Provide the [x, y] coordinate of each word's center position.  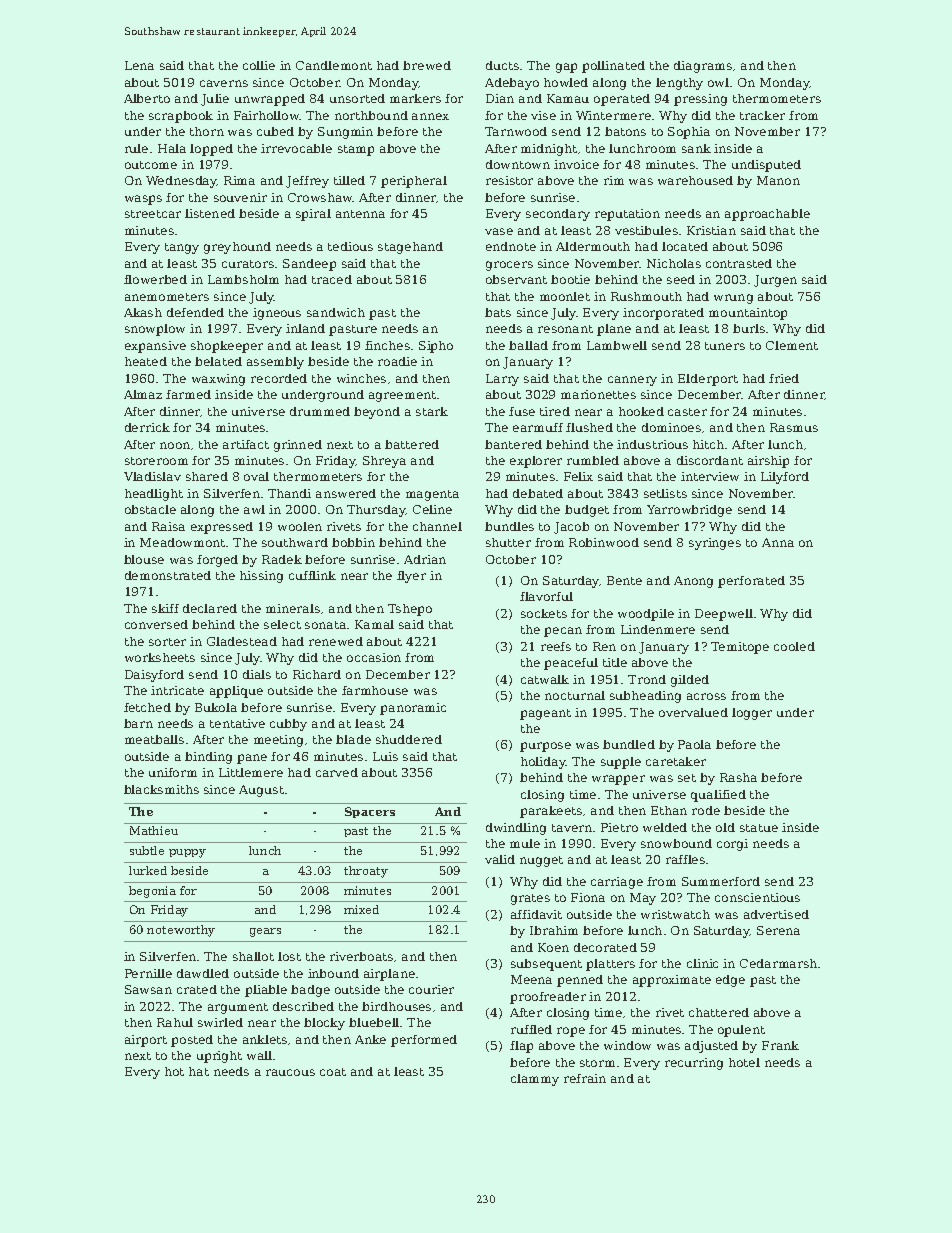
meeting [278, 741]
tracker [762, 115]
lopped [211, 150]
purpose [545, 747]
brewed [427, 65]
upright [219, 1057]
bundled [629, 744]
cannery [632, 381]
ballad [528, 345]
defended [195, 312]
